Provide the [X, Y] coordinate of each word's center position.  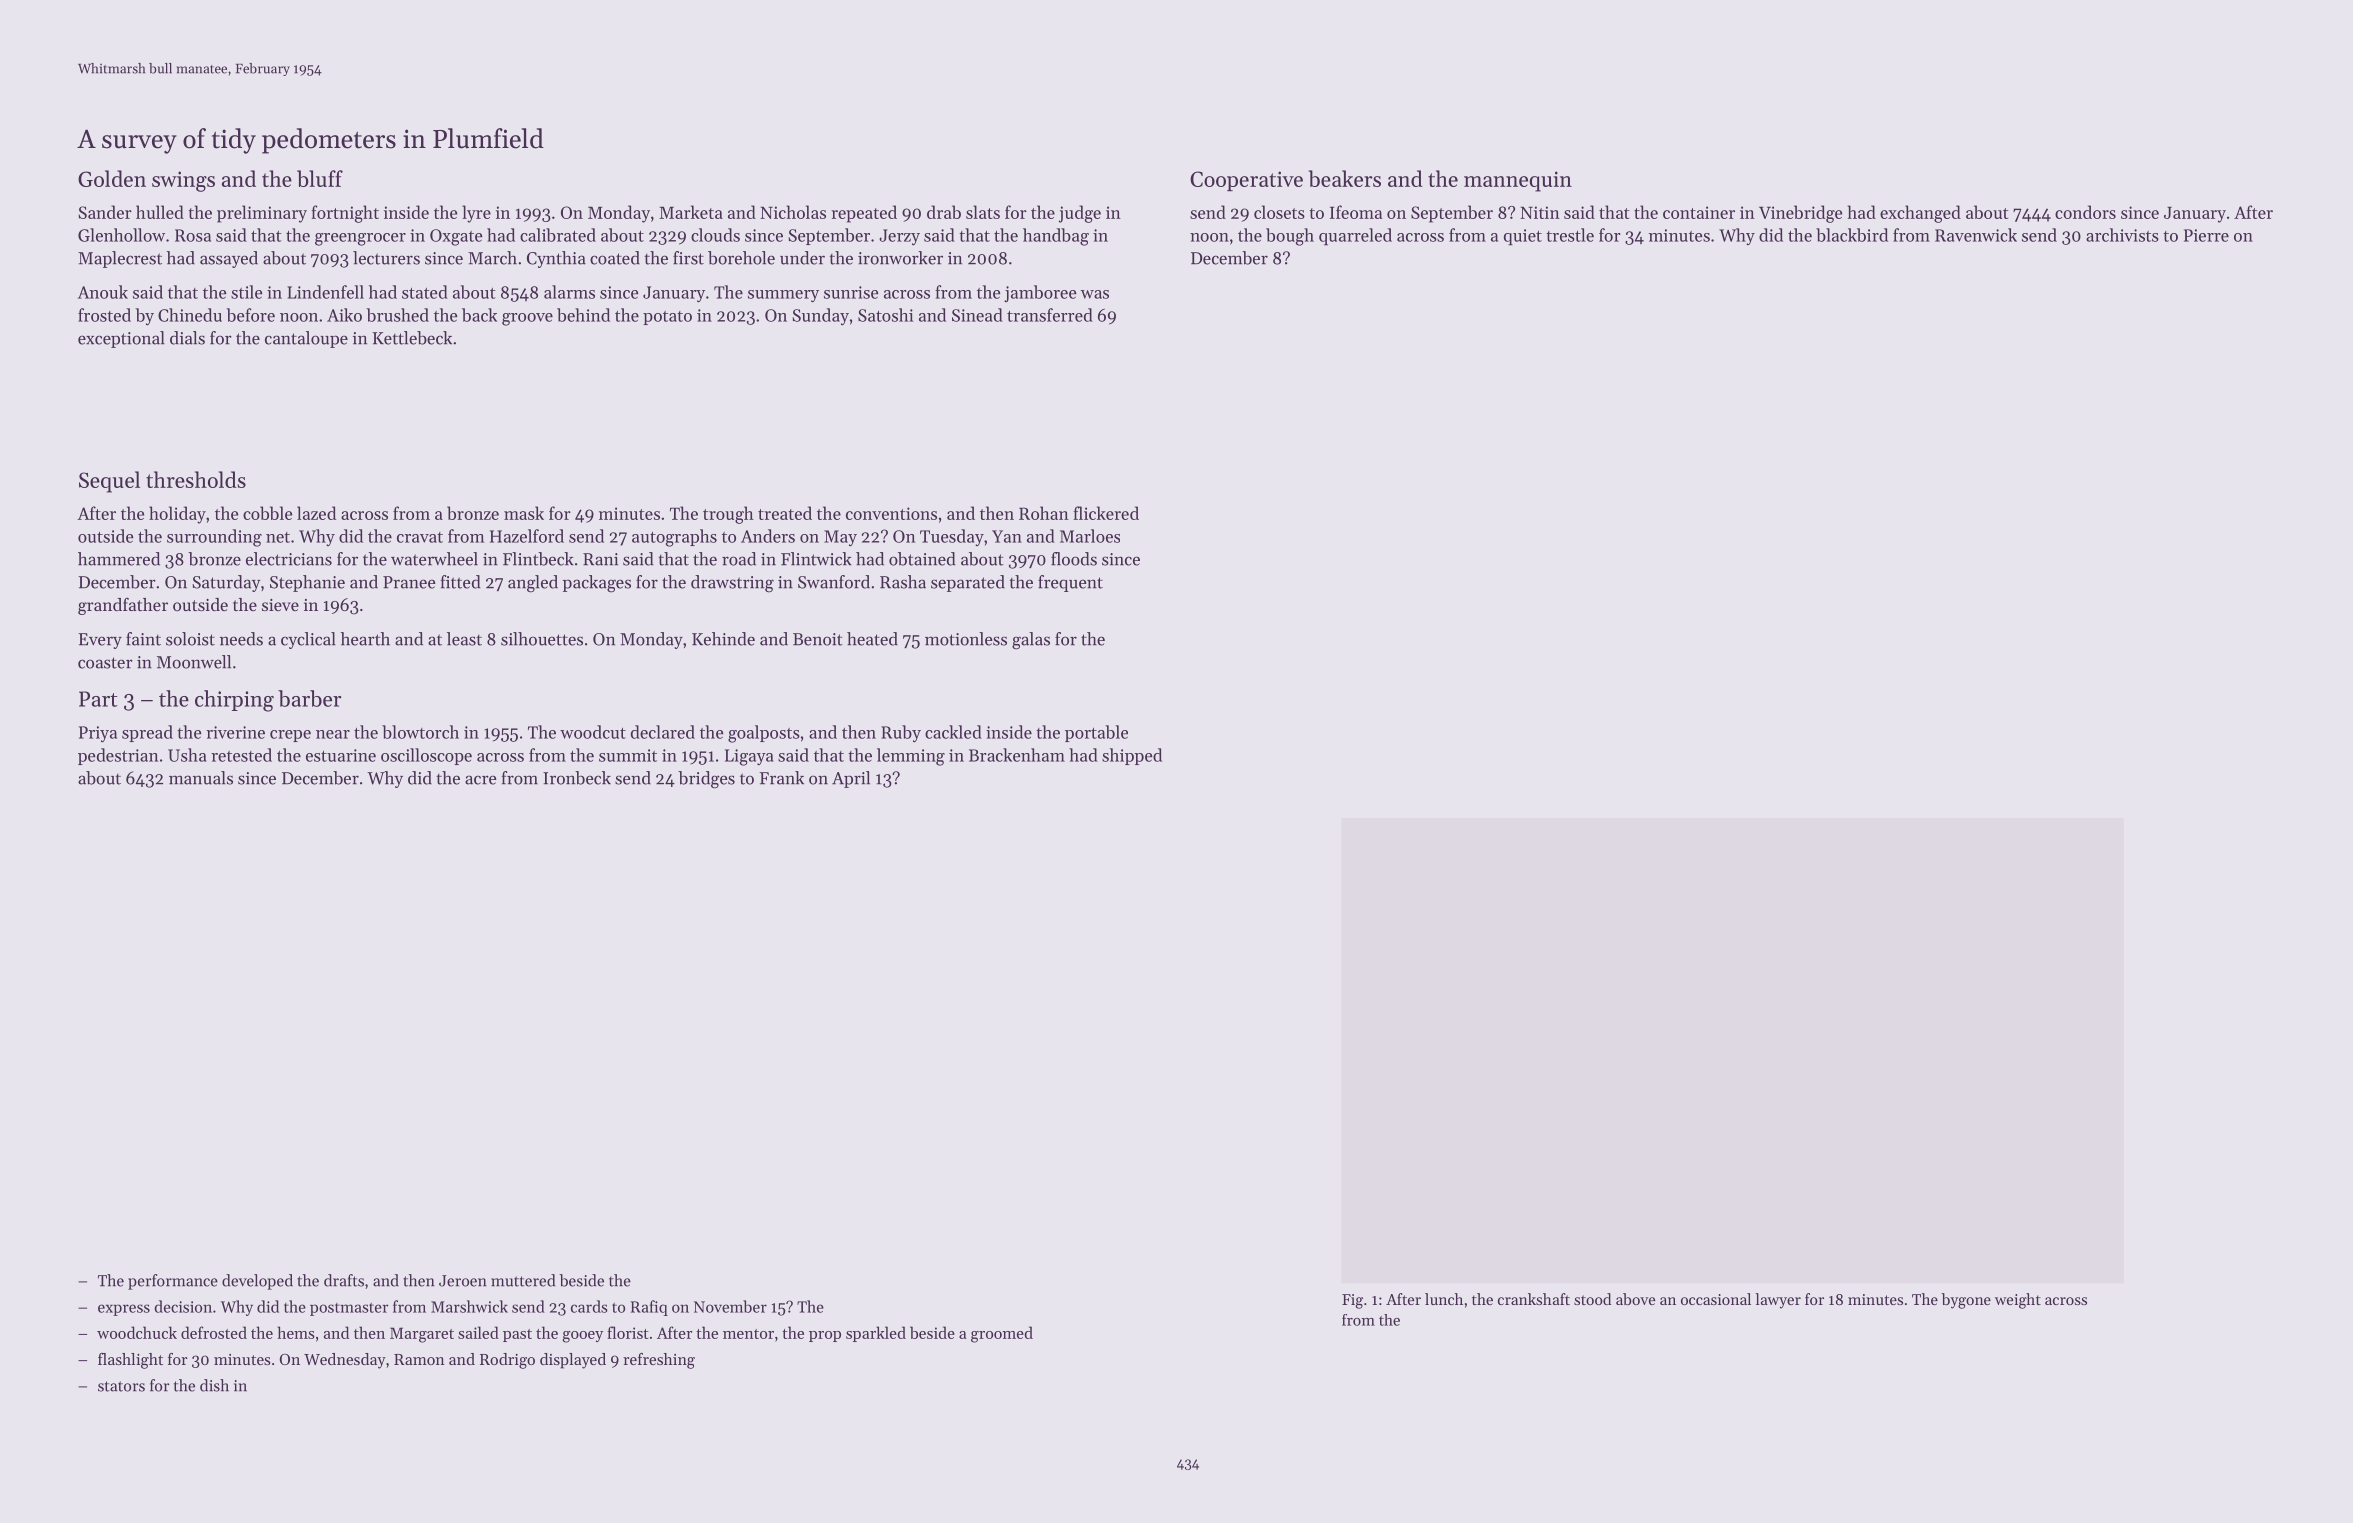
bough [1290, 237]
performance [173, 1282]
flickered [1106, 513]
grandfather [123, 606]
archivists [2122, 235]
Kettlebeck [412, 338]
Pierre [2206, 235]
